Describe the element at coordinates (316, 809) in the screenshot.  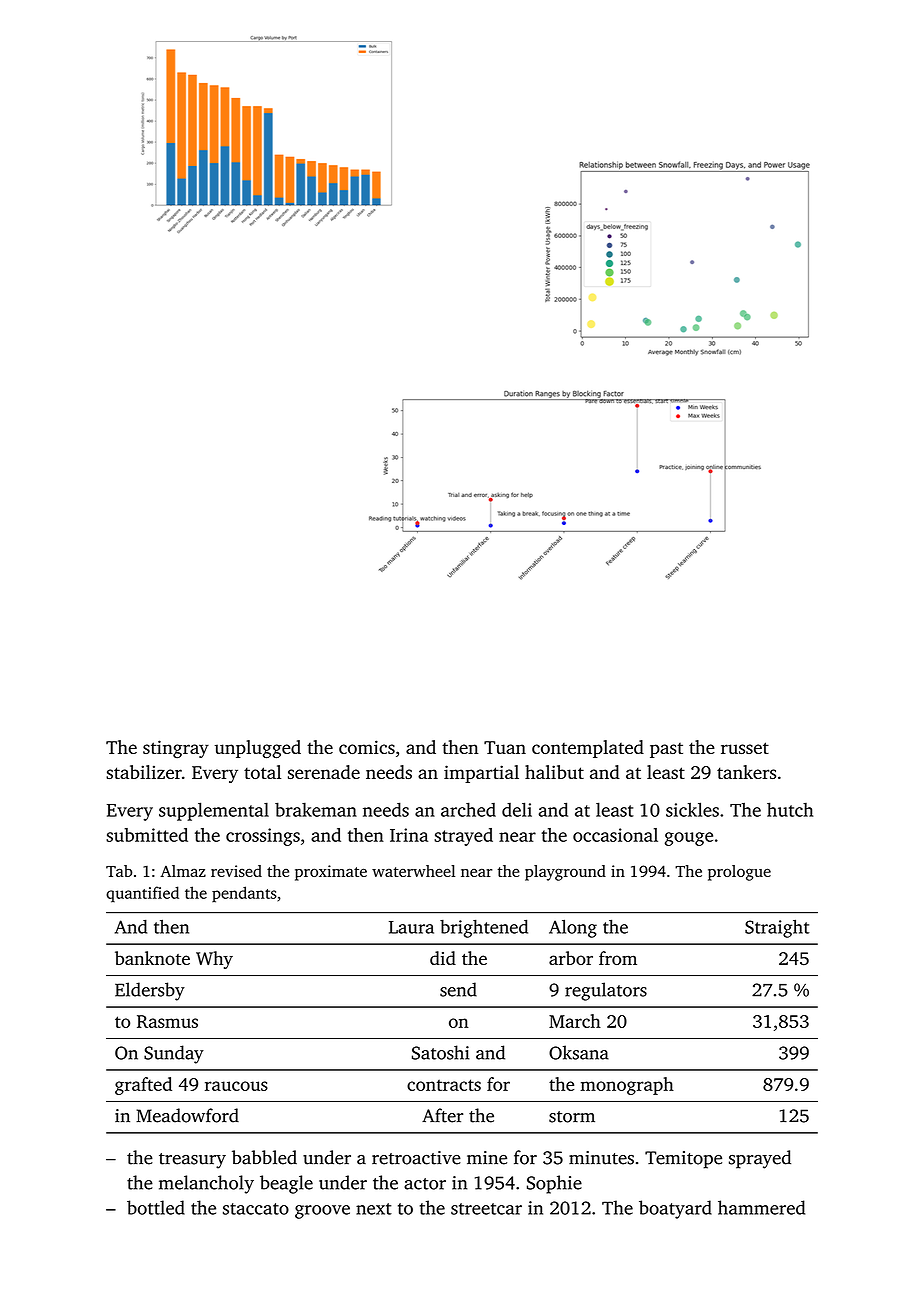
I see `brakeman` at that location.
